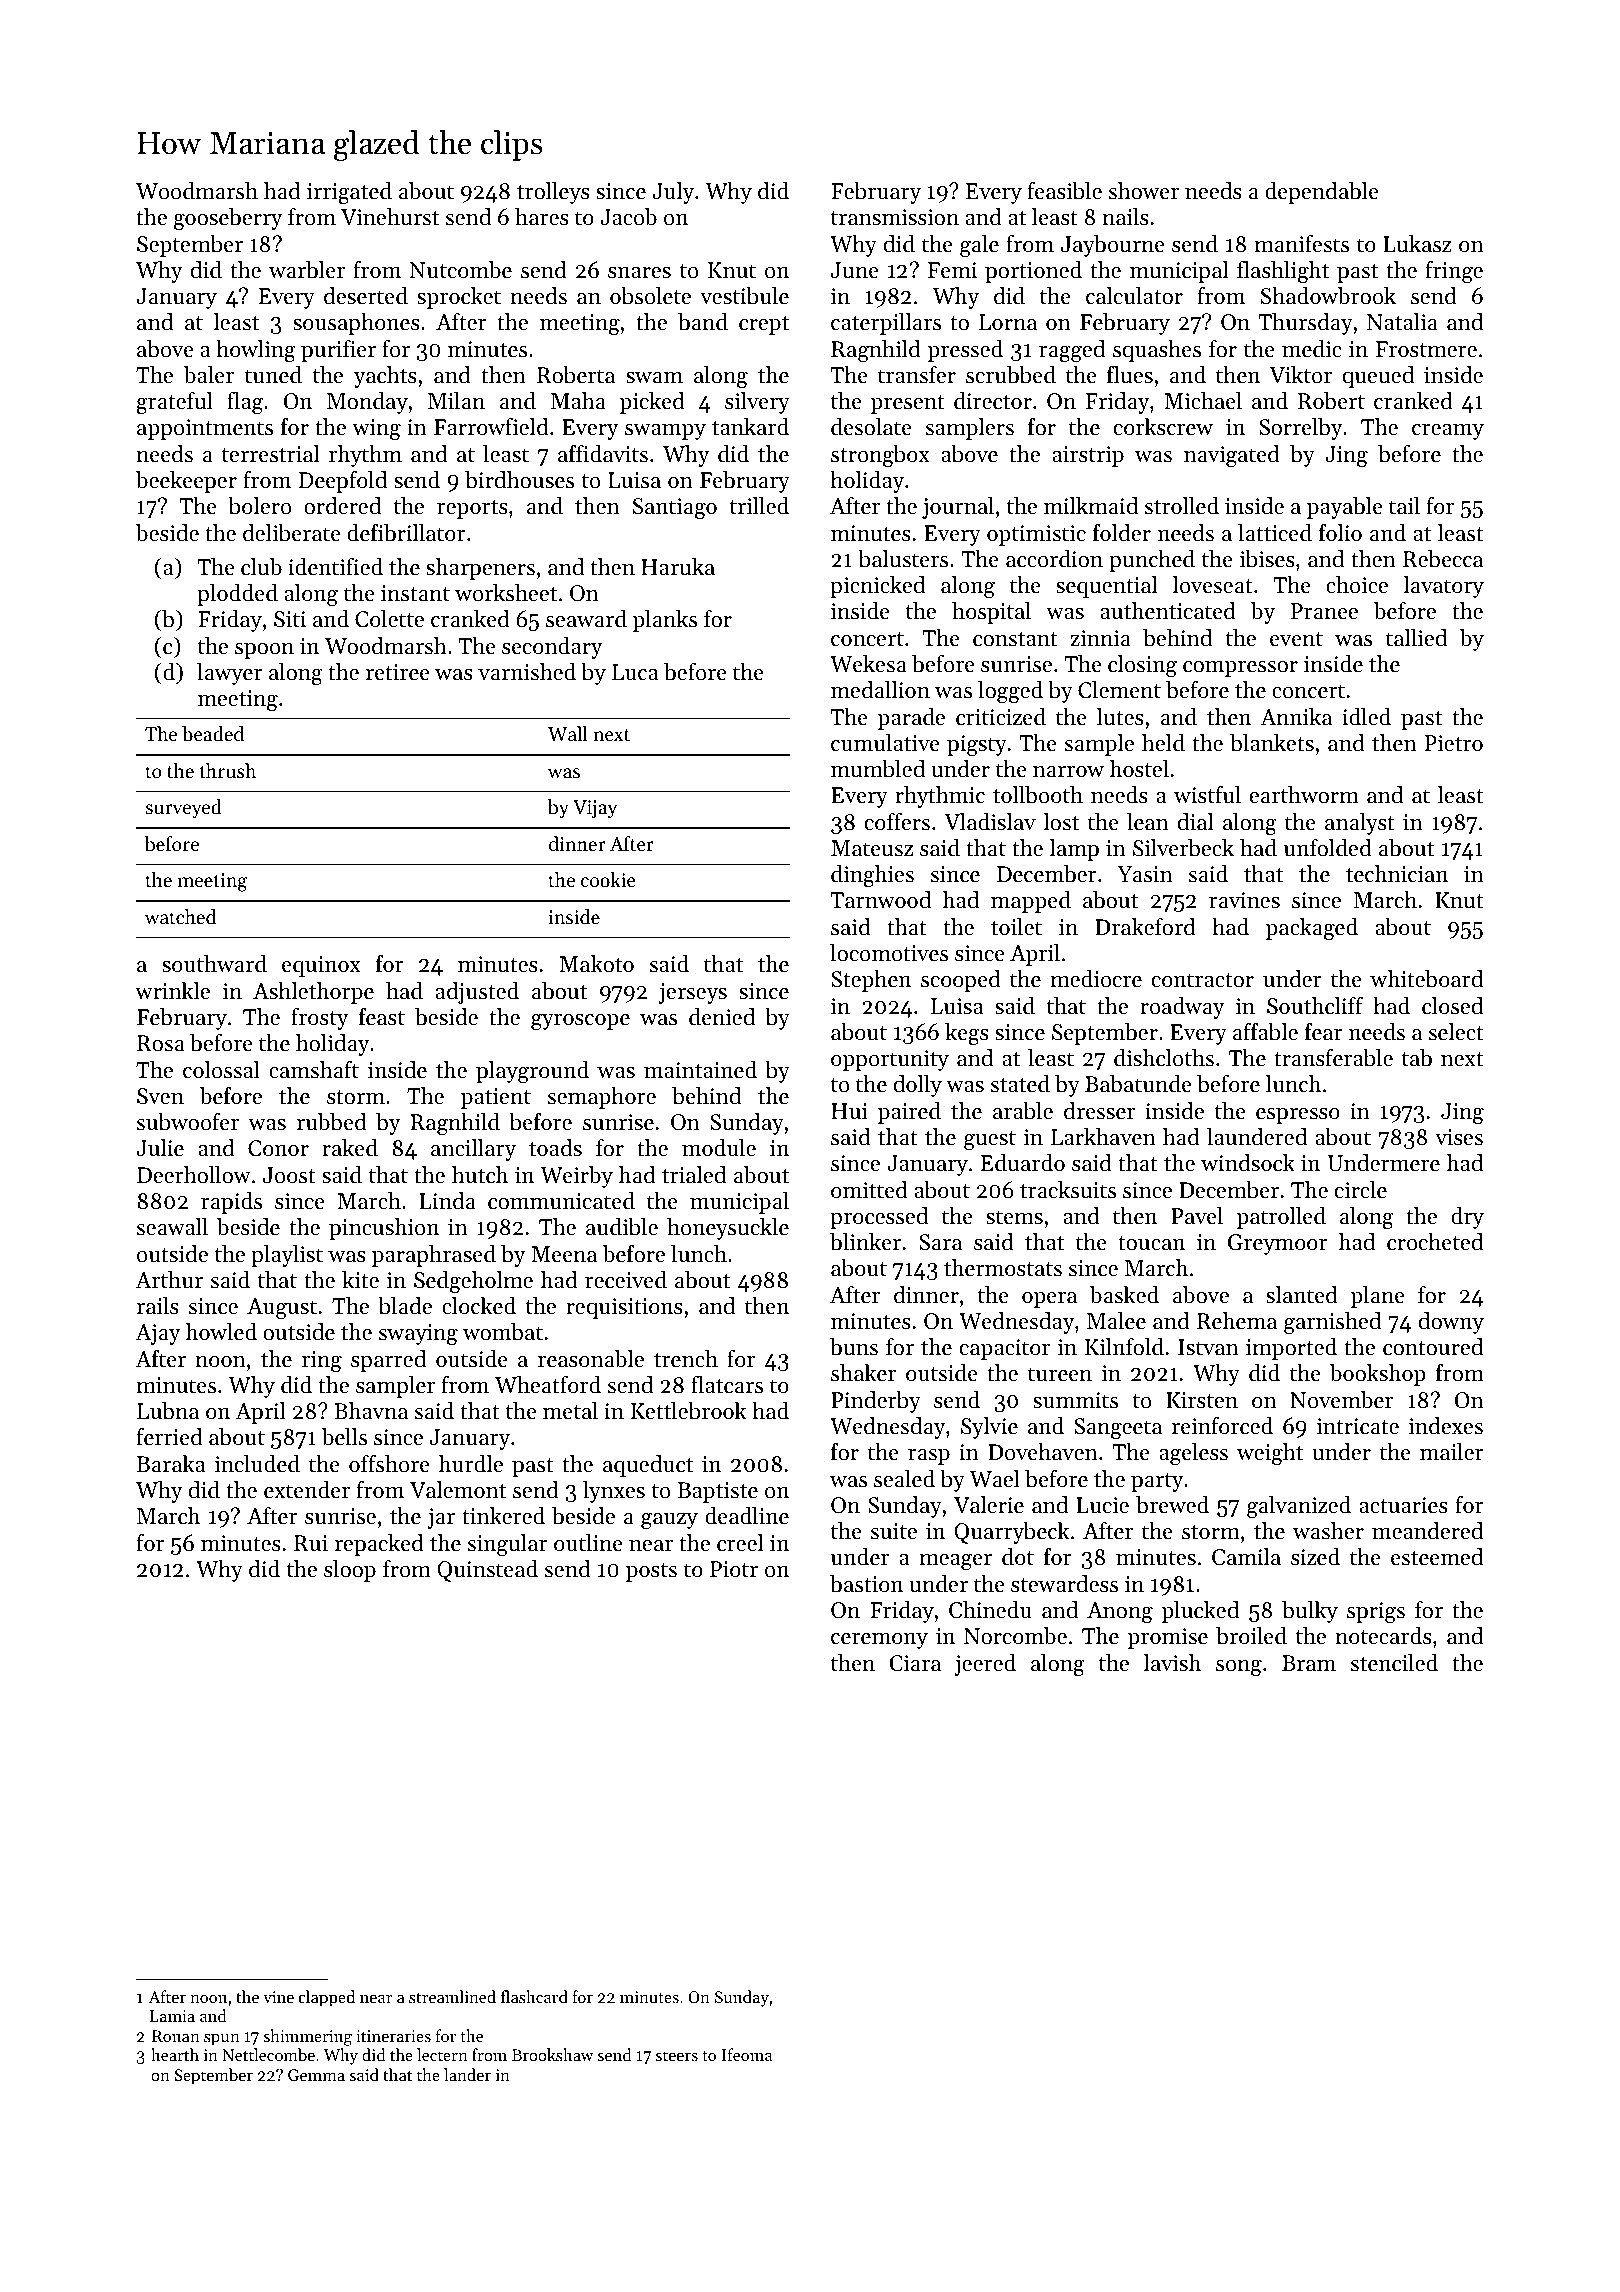 This document has height=2292, width=1620. Describe the element at coordinates (371, 1410) in the document. I see `Bhavna` at that location.
